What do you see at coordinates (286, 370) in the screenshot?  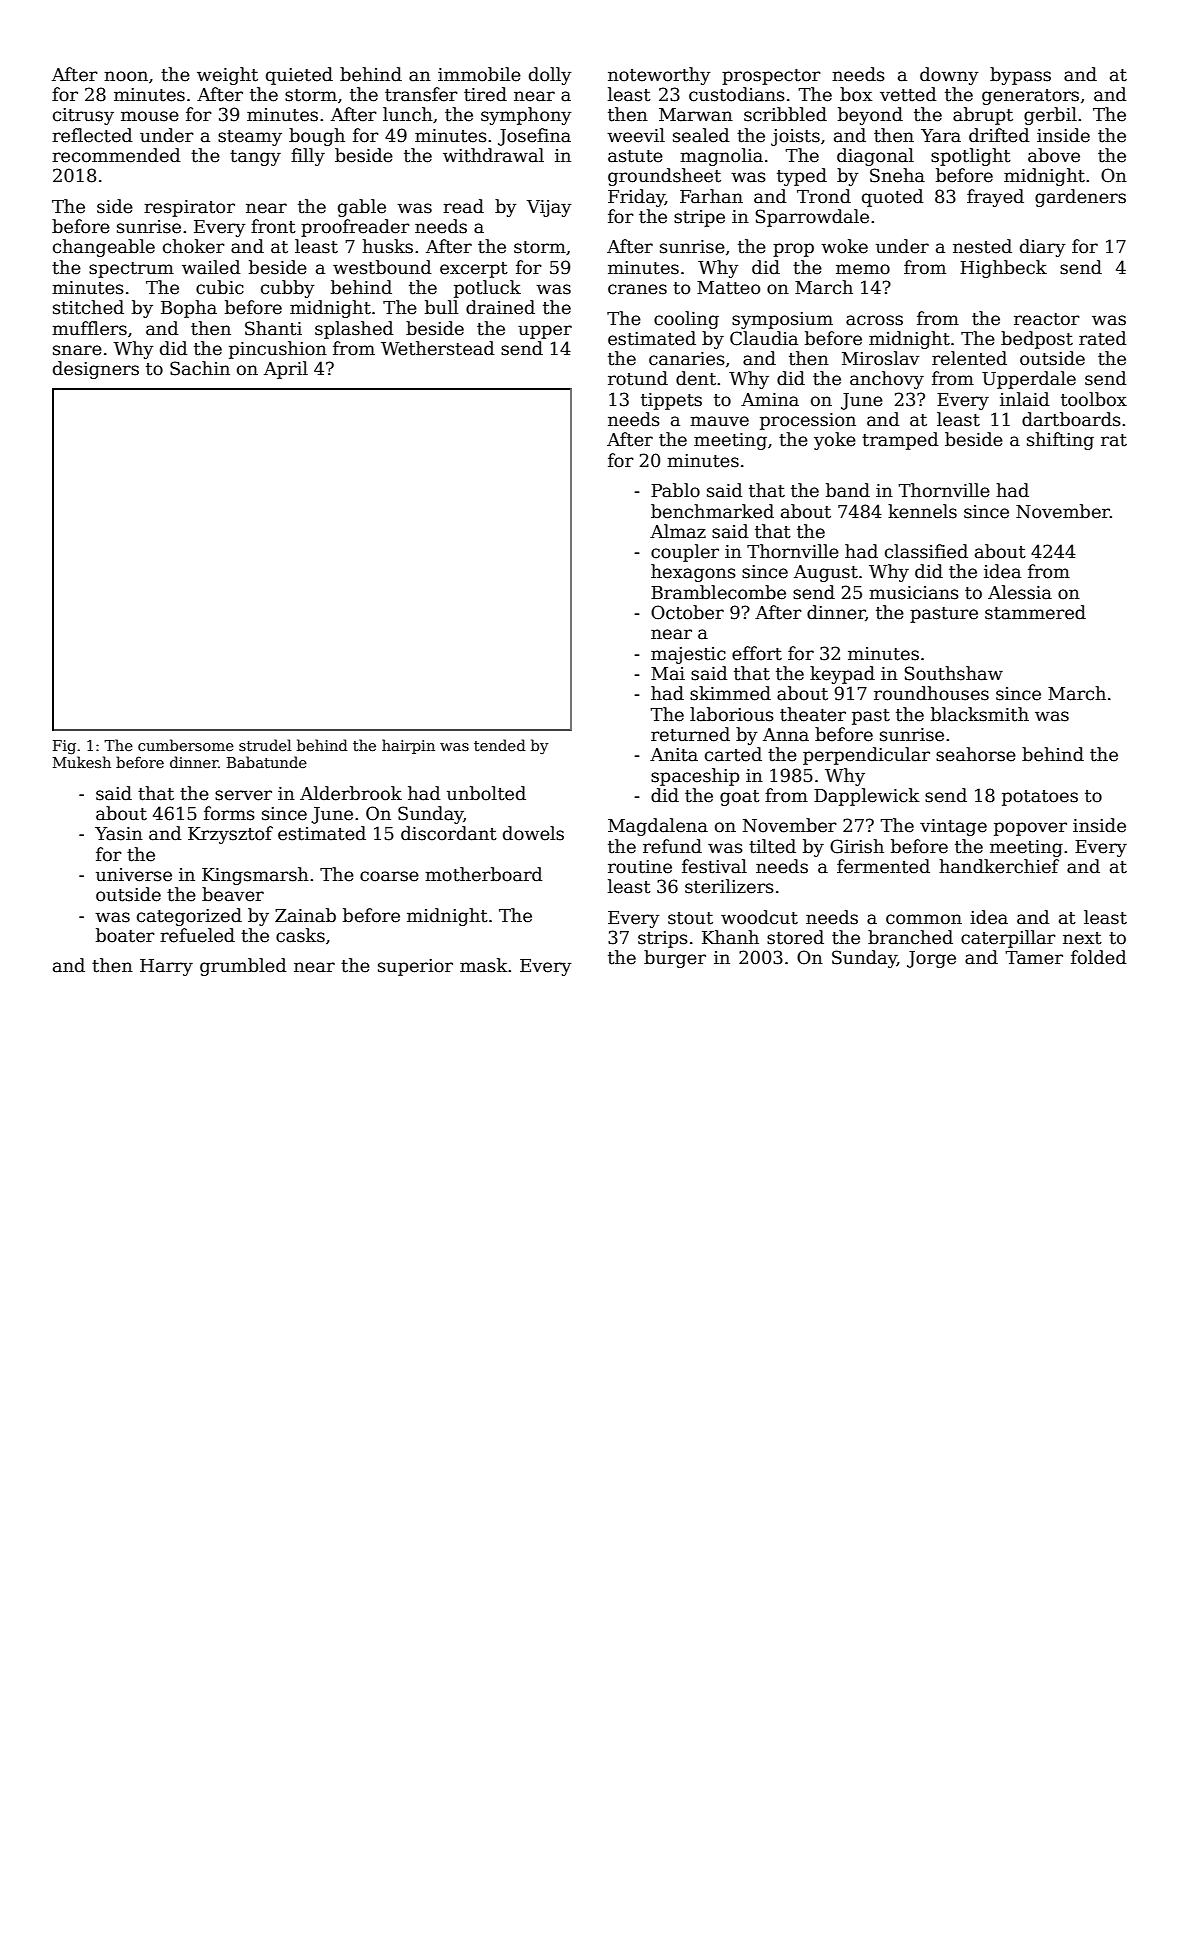 I see `April` at bounding box center [286, 370].
